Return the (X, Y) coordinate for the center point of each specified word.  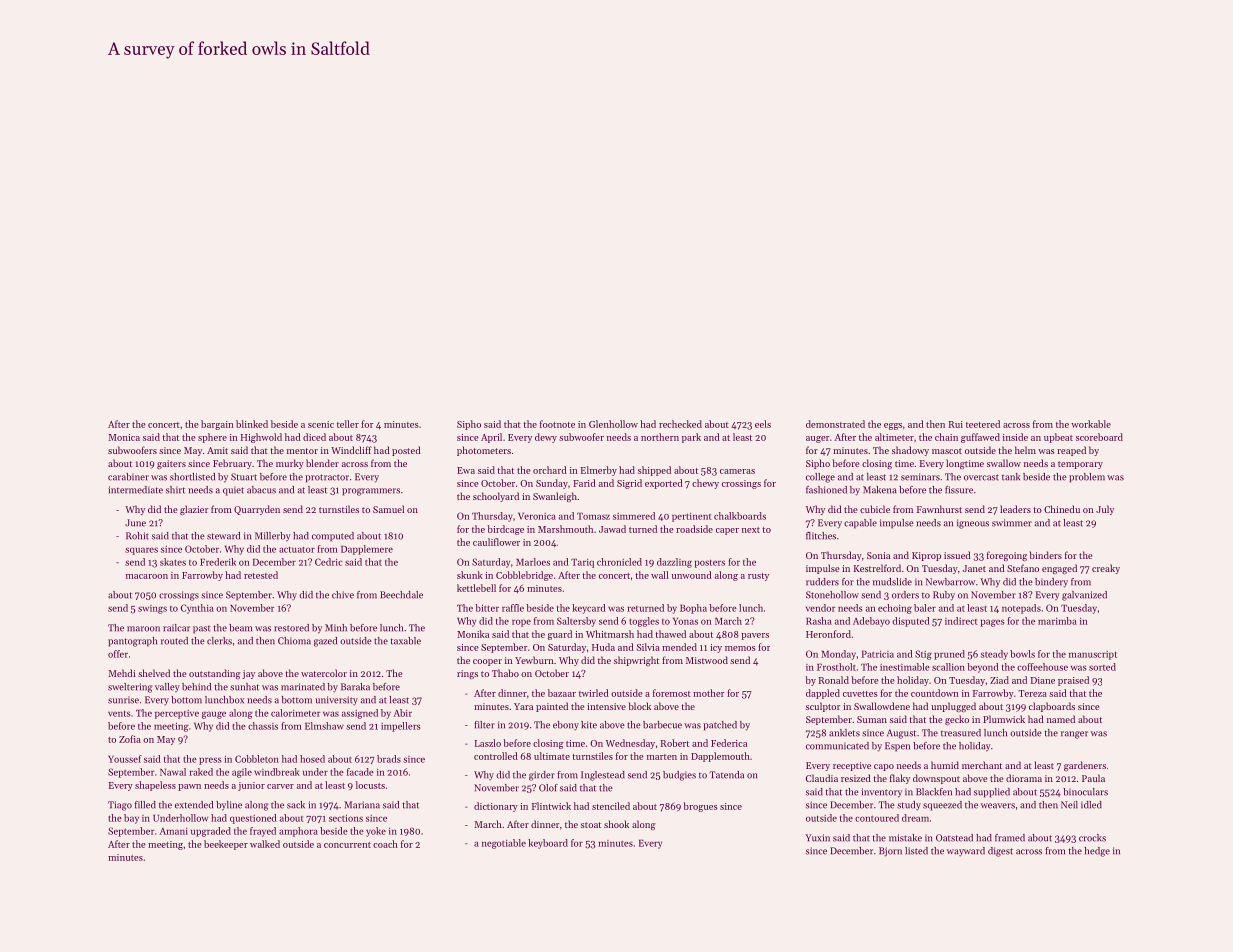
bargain (217, 425)
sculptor (823, 707)
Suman (872, 719)
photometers (484, 451)
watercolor (324, 673)
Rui (956, 424)
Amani (173, 831)
